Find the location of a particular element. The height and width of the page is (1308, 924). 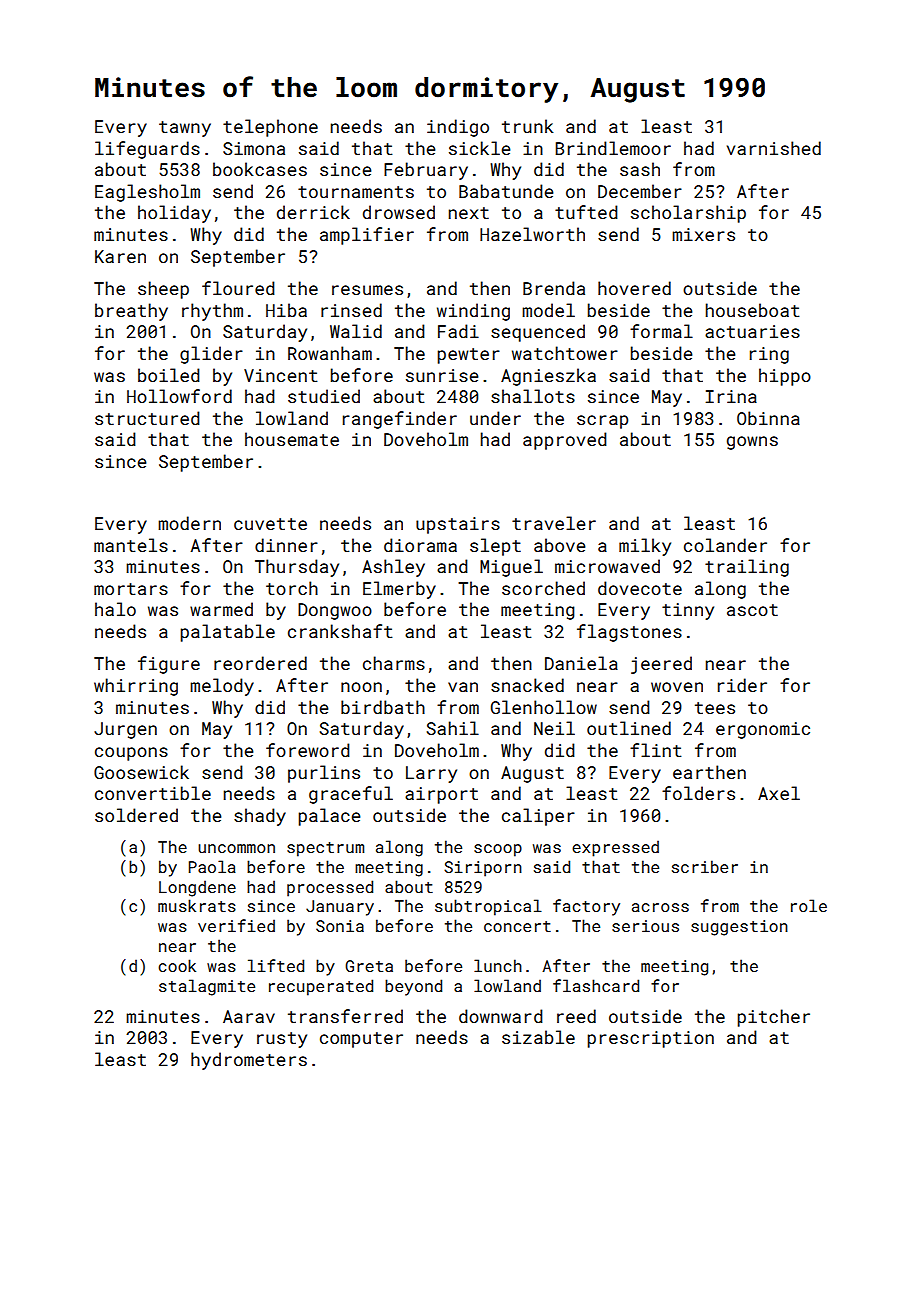

Aarav is located at coordinates (249, 1016).
